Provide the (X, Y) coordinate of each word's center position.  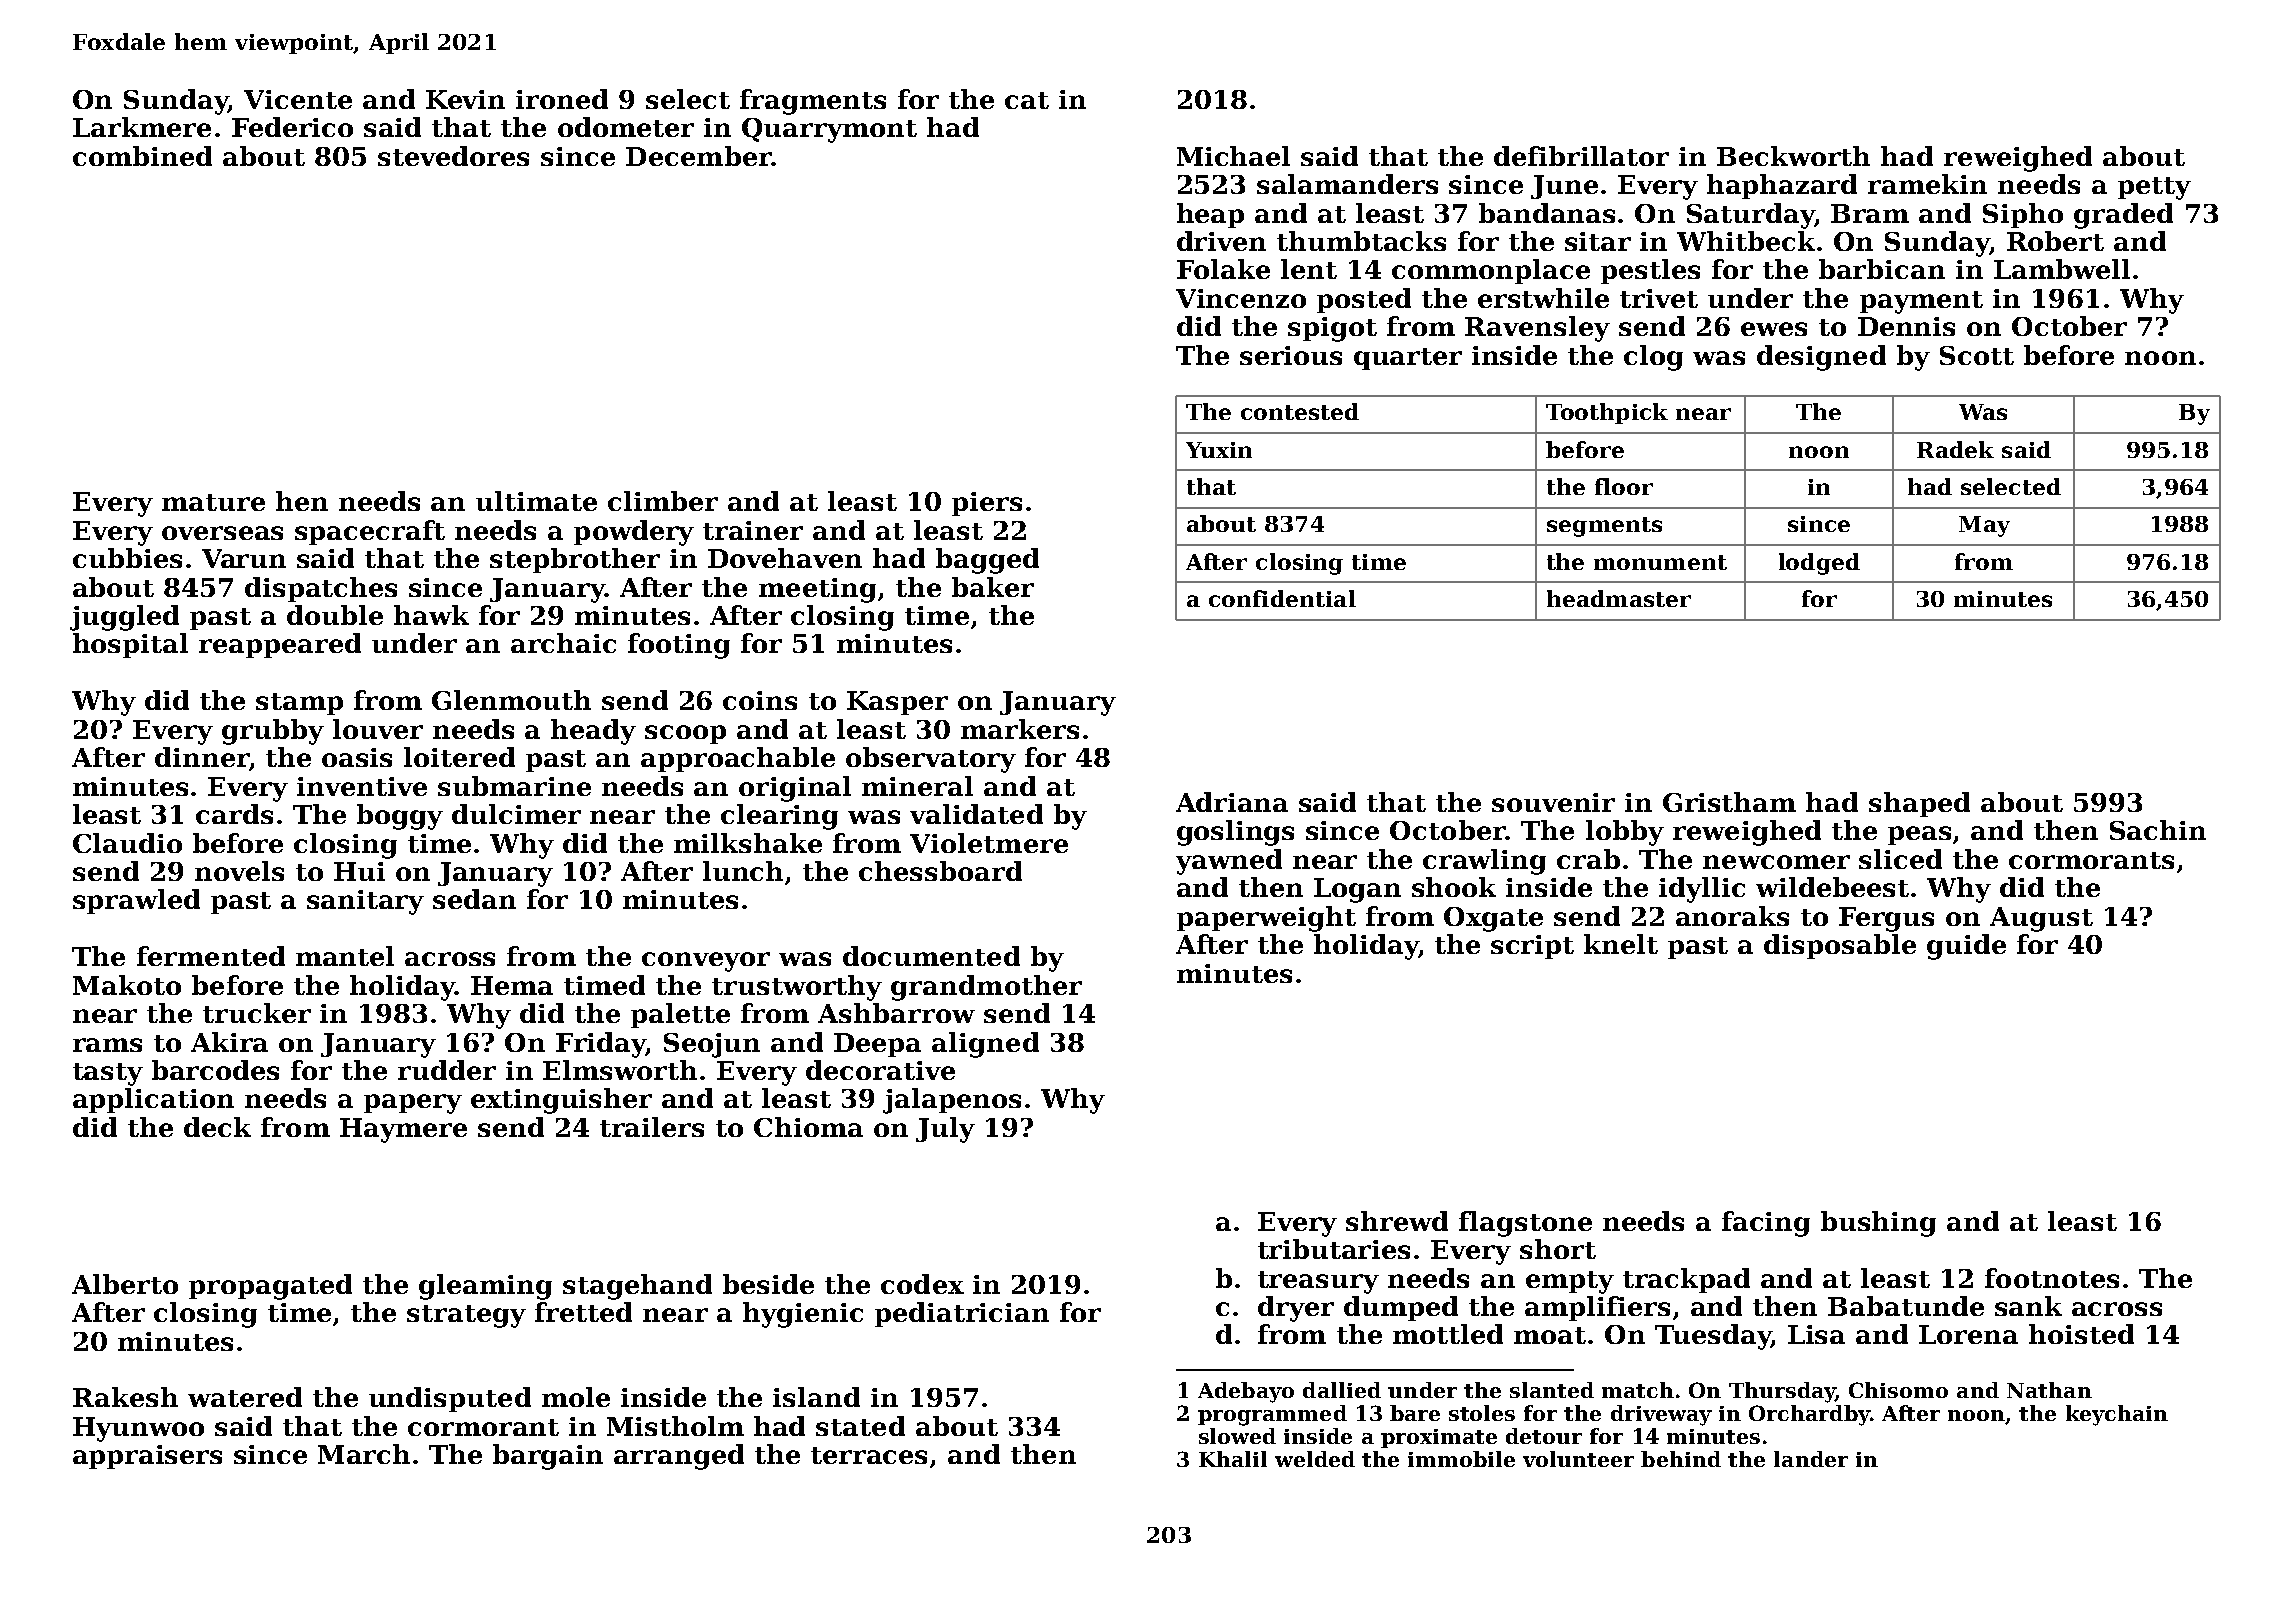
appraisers (147, 1457)
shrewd (1397, 1221)
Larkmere (142, 127)
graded (2123, 216)
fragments (813, 102)
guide (1966, 947)
